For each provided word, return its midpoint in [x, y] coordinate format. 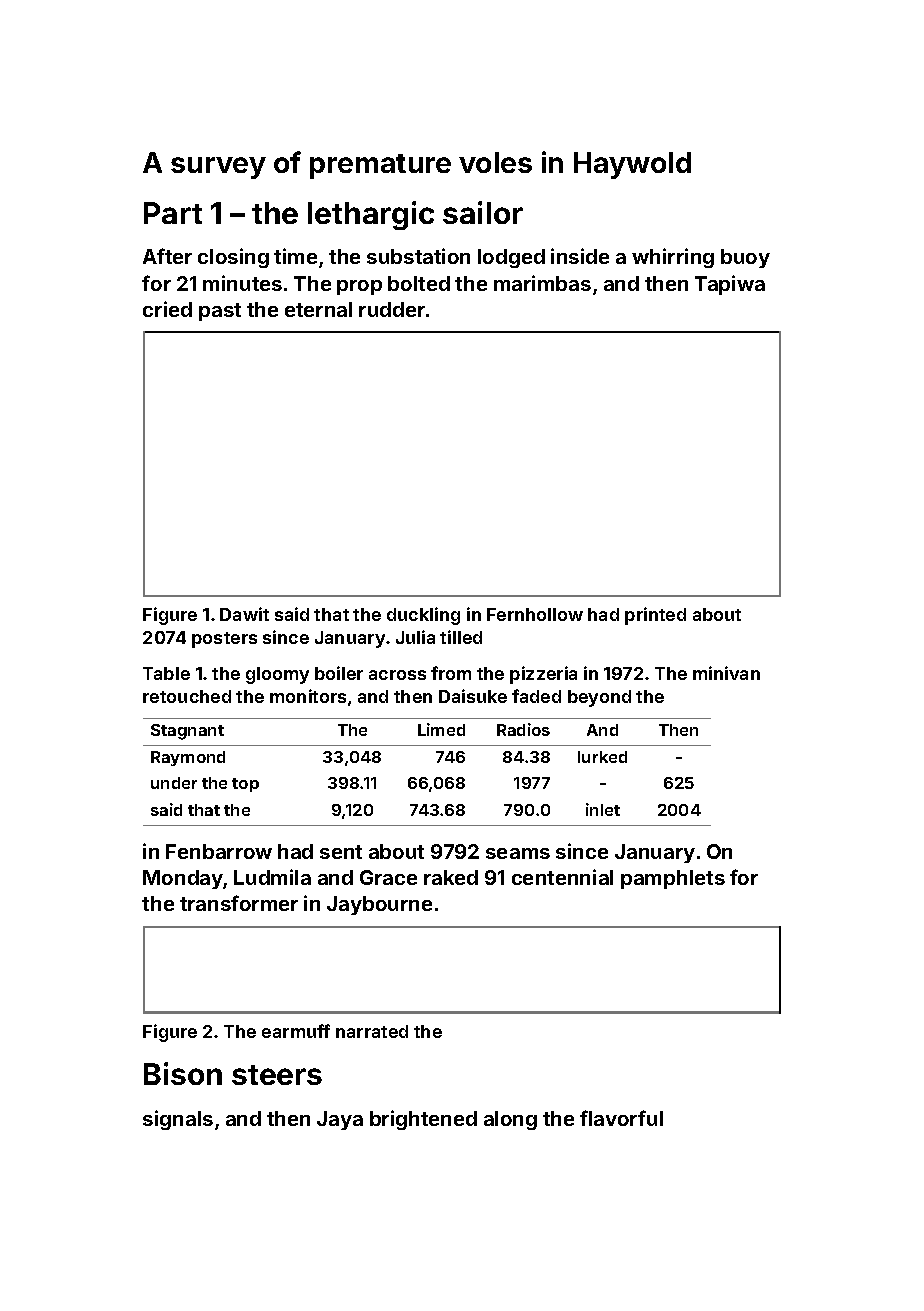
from [451, 673]
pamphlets [673, 879]
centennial [562, 877]
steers [277, 1075]
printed [655, 616]
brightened [423, 1120]
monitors [308, 696]
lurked [602, 757]
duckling [423, 616]
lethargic [371, 215]
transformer [239, 903]
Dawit [244, 614]
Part [173, 213]
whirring [673, 258]
